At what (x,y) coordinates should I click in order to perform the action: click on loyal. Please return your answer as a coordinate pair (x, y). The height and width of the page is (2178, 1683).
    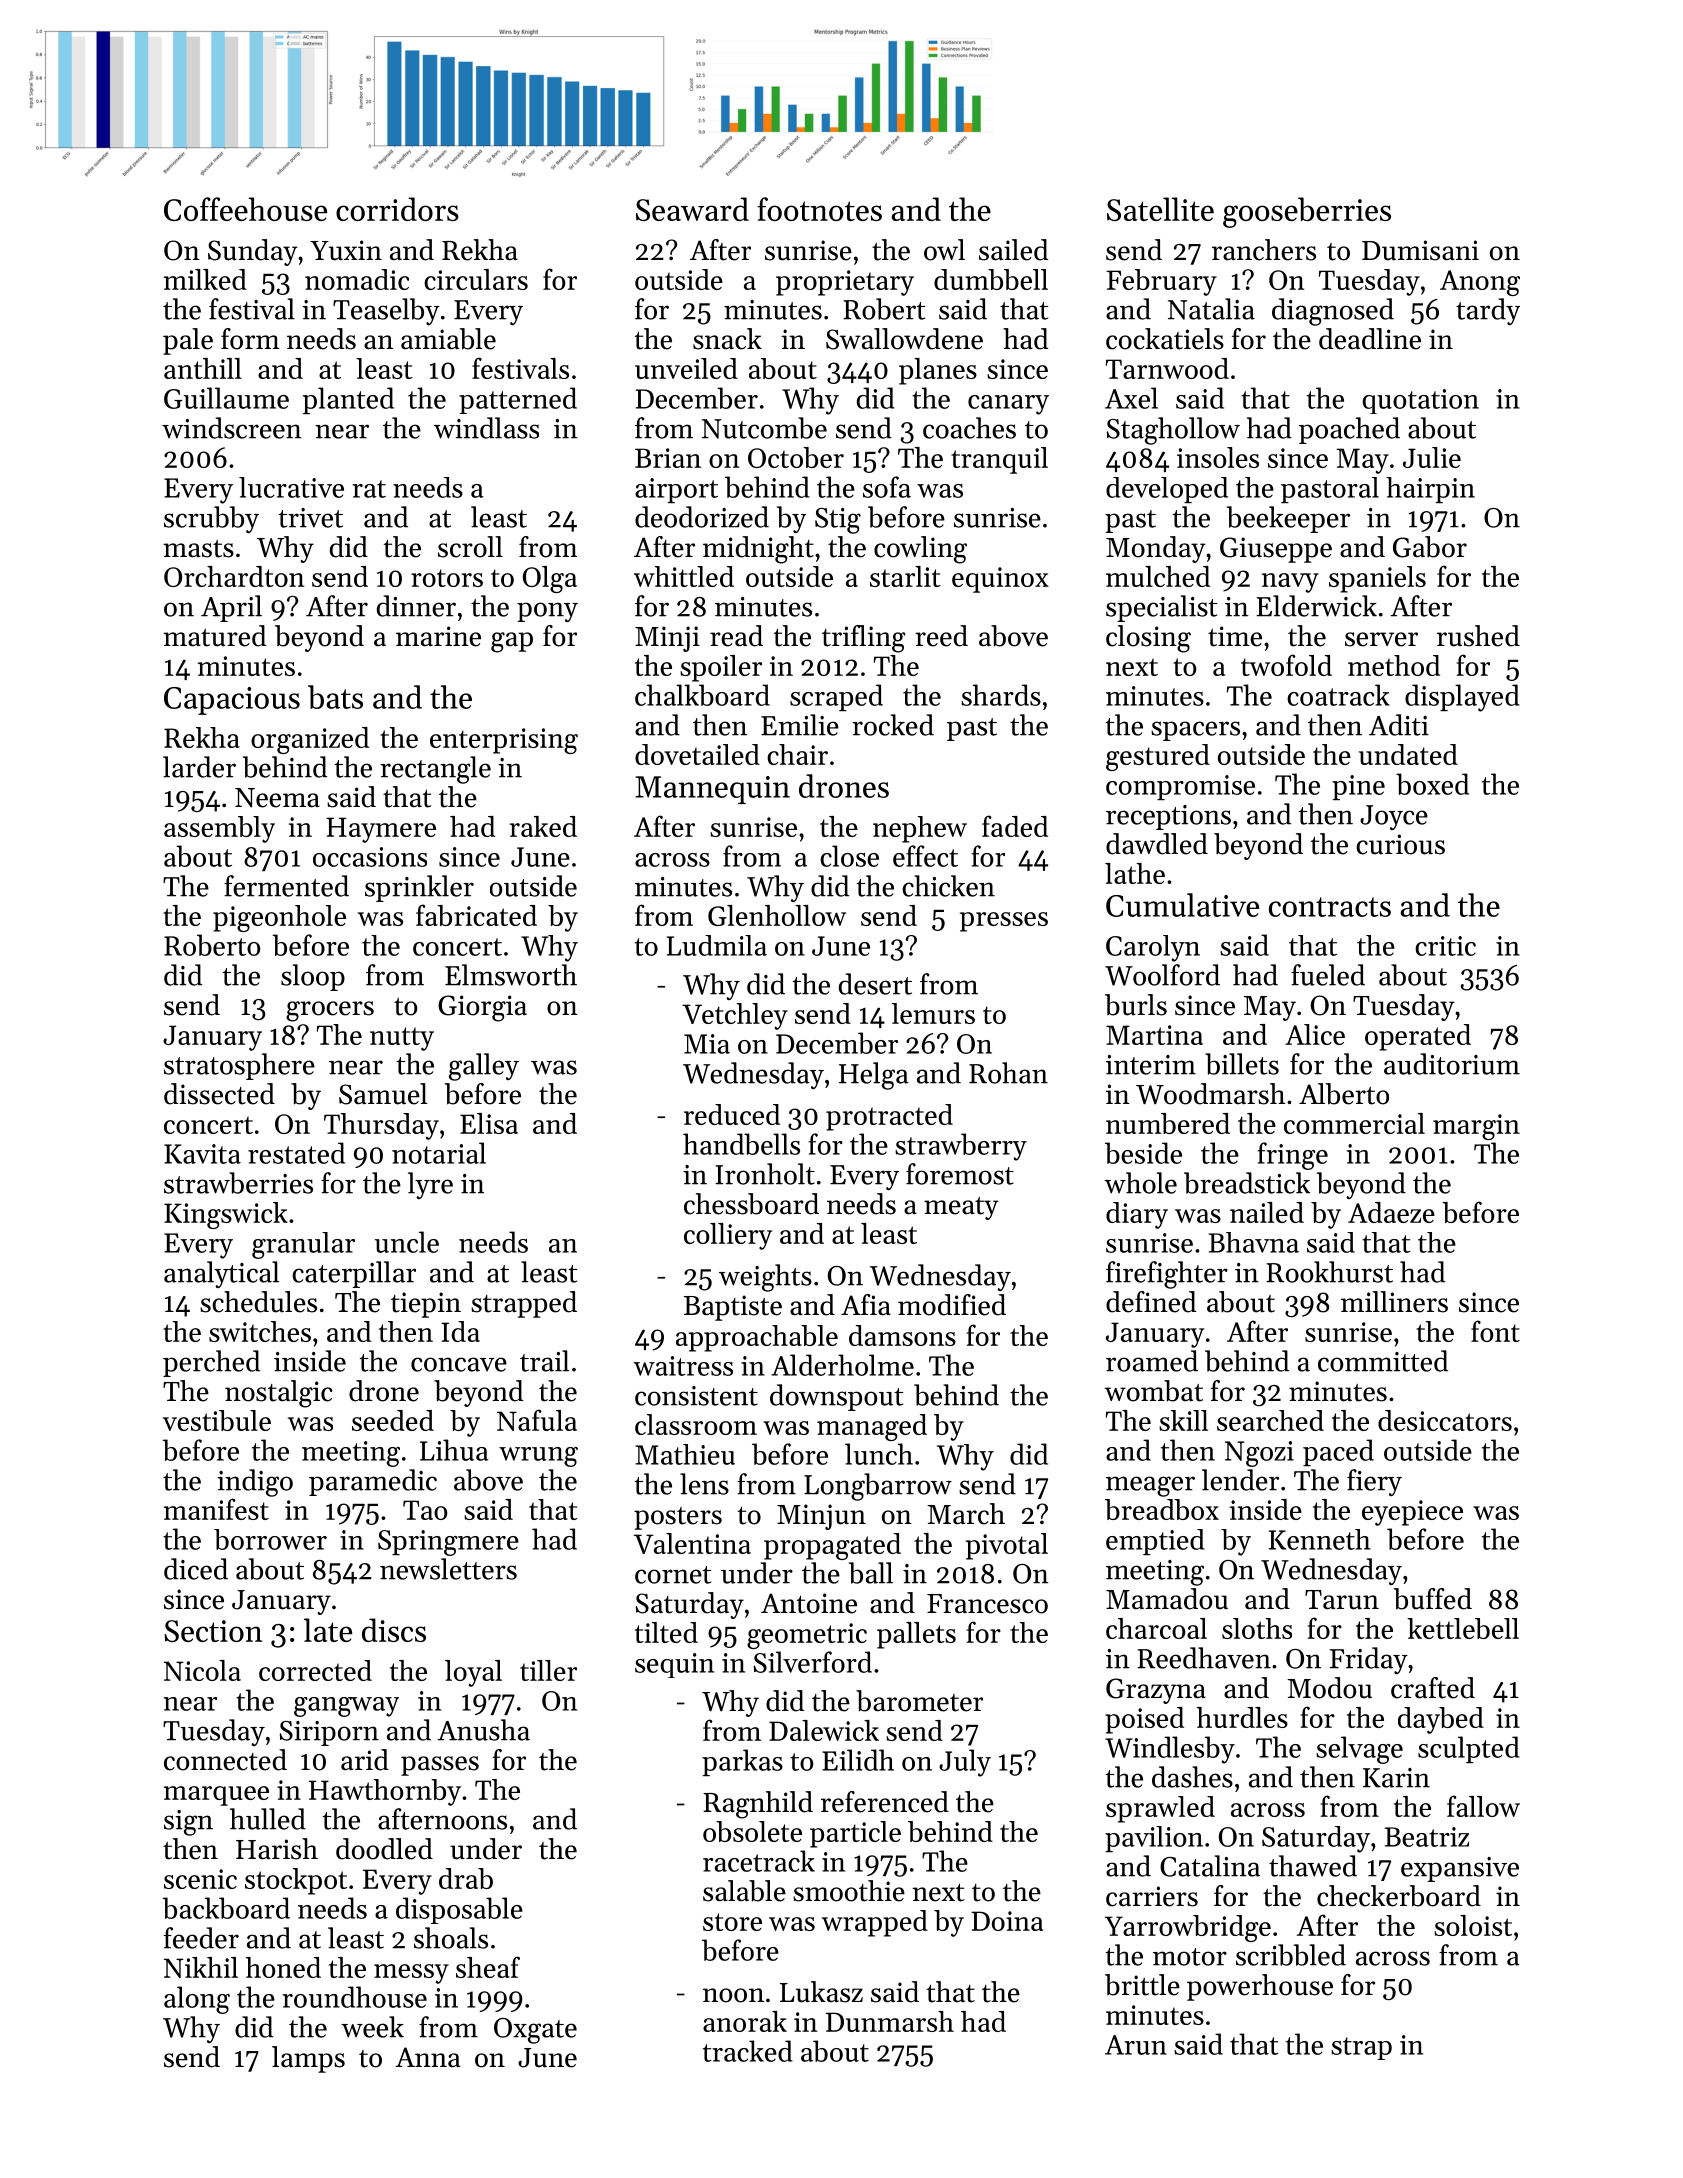
    Looking at the image, I should click on (473, 1673).
